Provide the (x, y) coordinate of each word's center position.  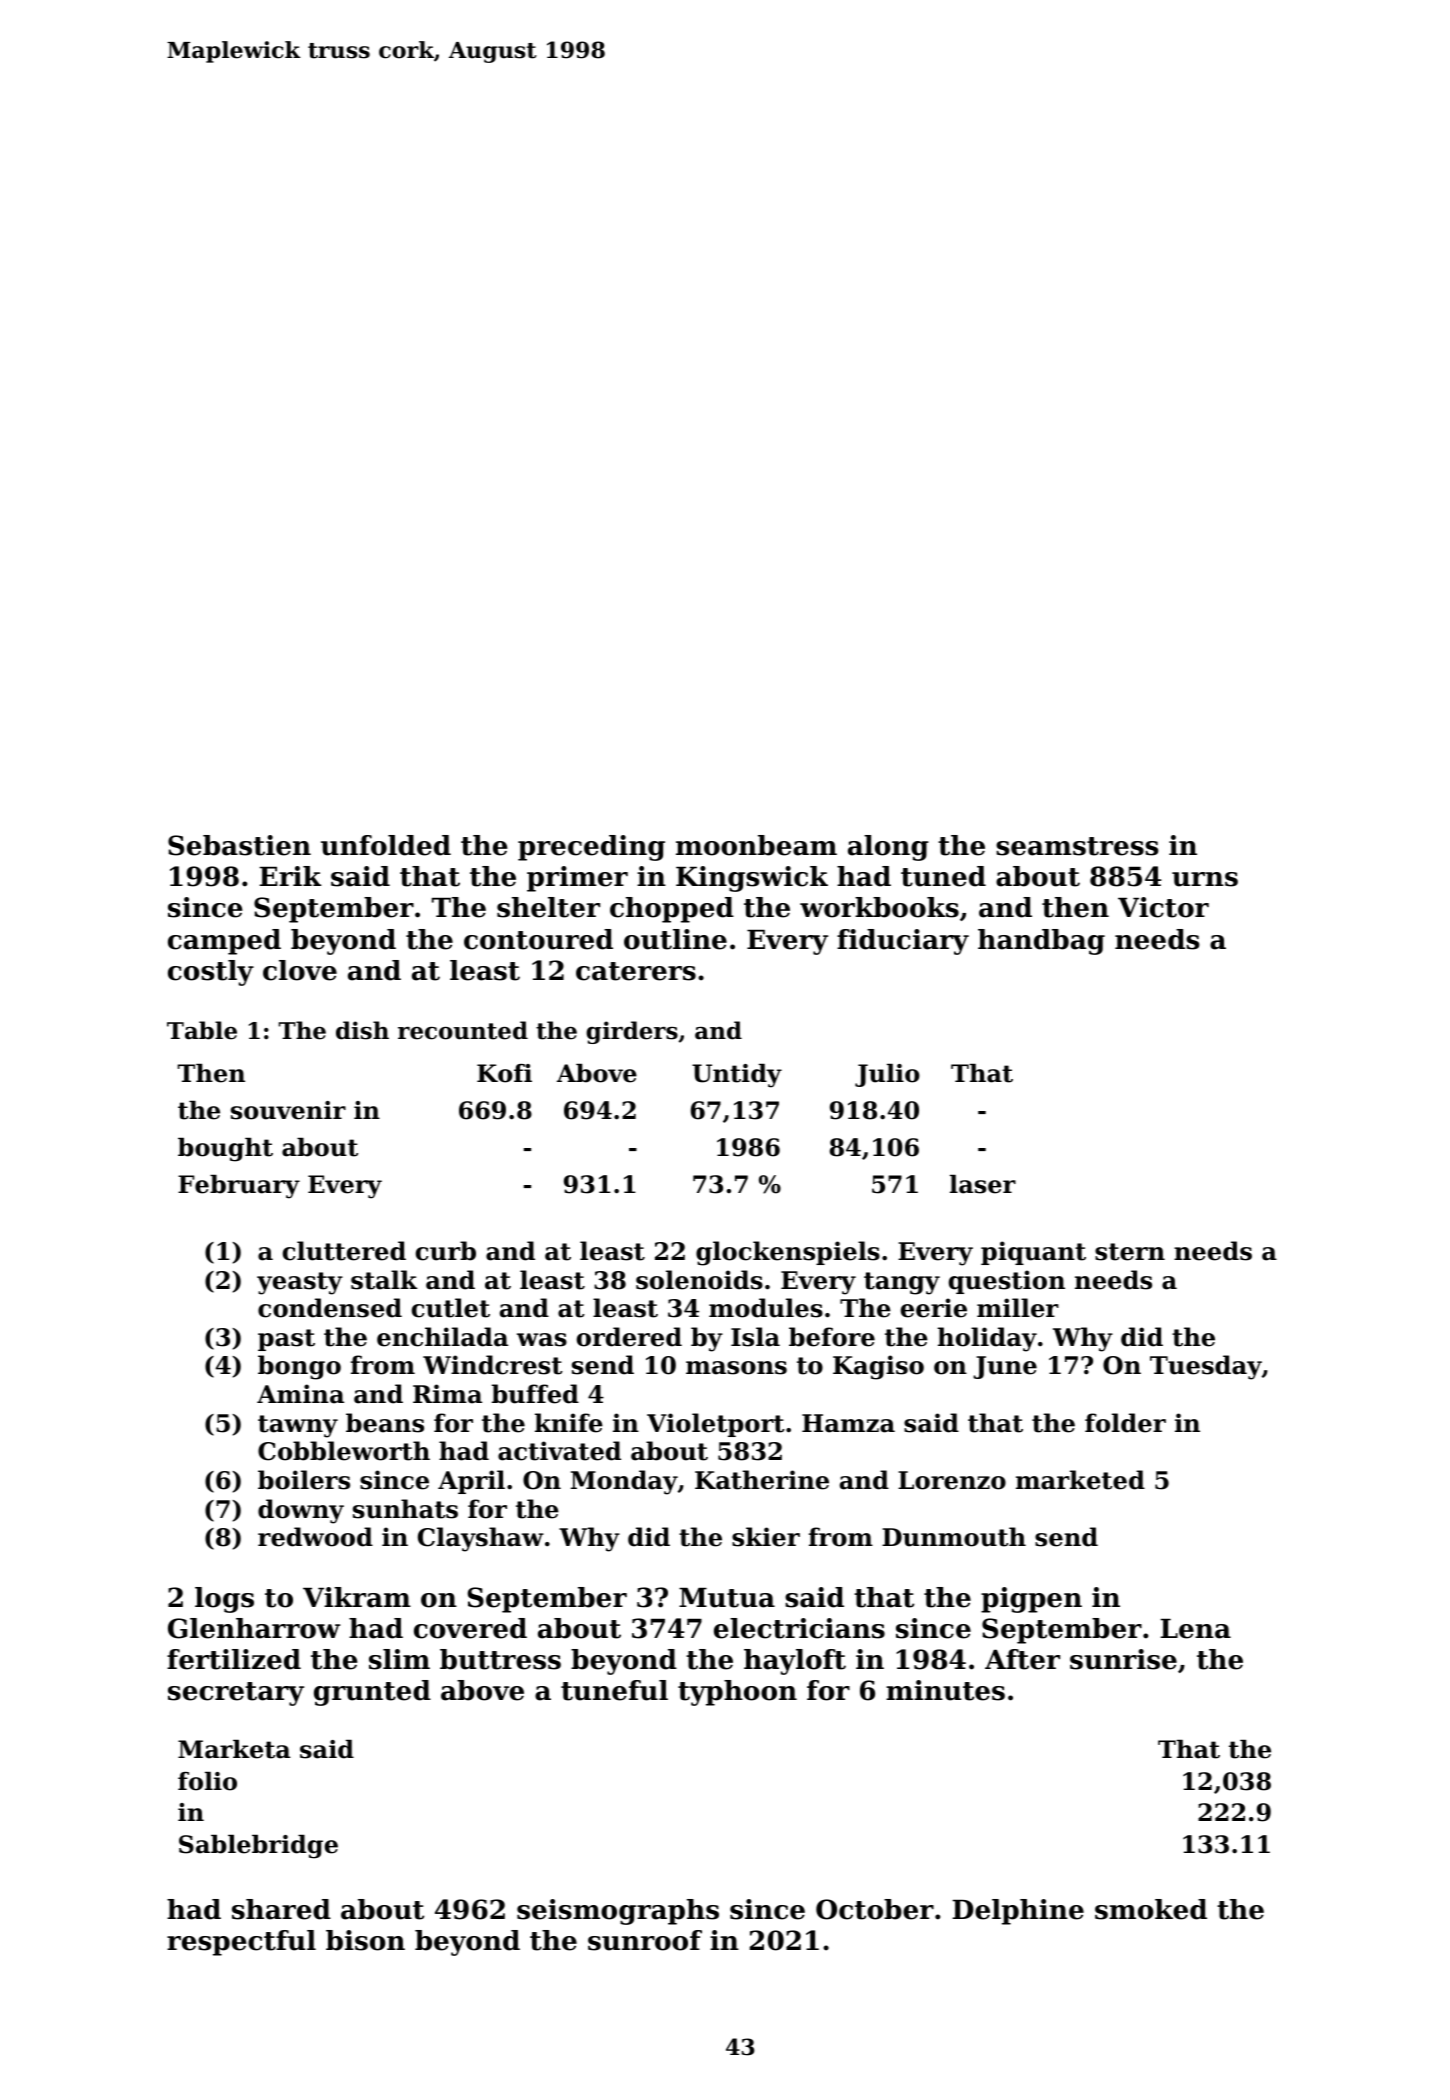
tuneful (614, 1690)
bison (365, 1940)
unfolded (386, 845)
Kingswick (752, 879)
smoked (1151, 1909)
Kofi (504, 1073)
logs (224, 1600)
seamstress (1077, 846)
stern (1130, 1252)
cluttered (344, 1251)
